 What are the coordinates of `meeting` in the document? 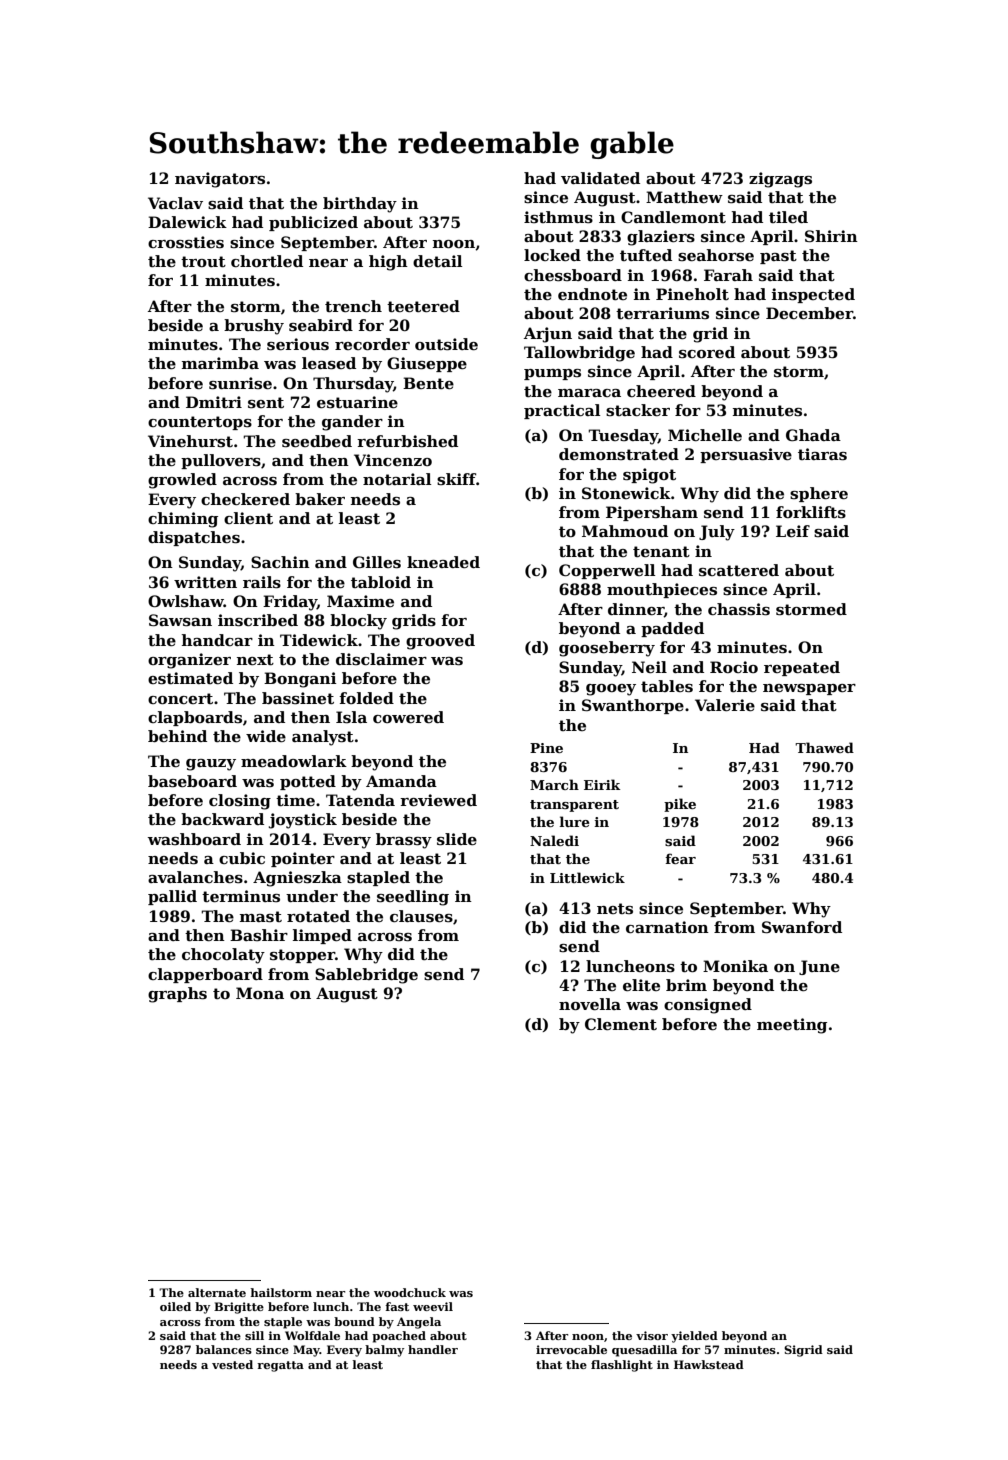 It's located at (792, 1026).
